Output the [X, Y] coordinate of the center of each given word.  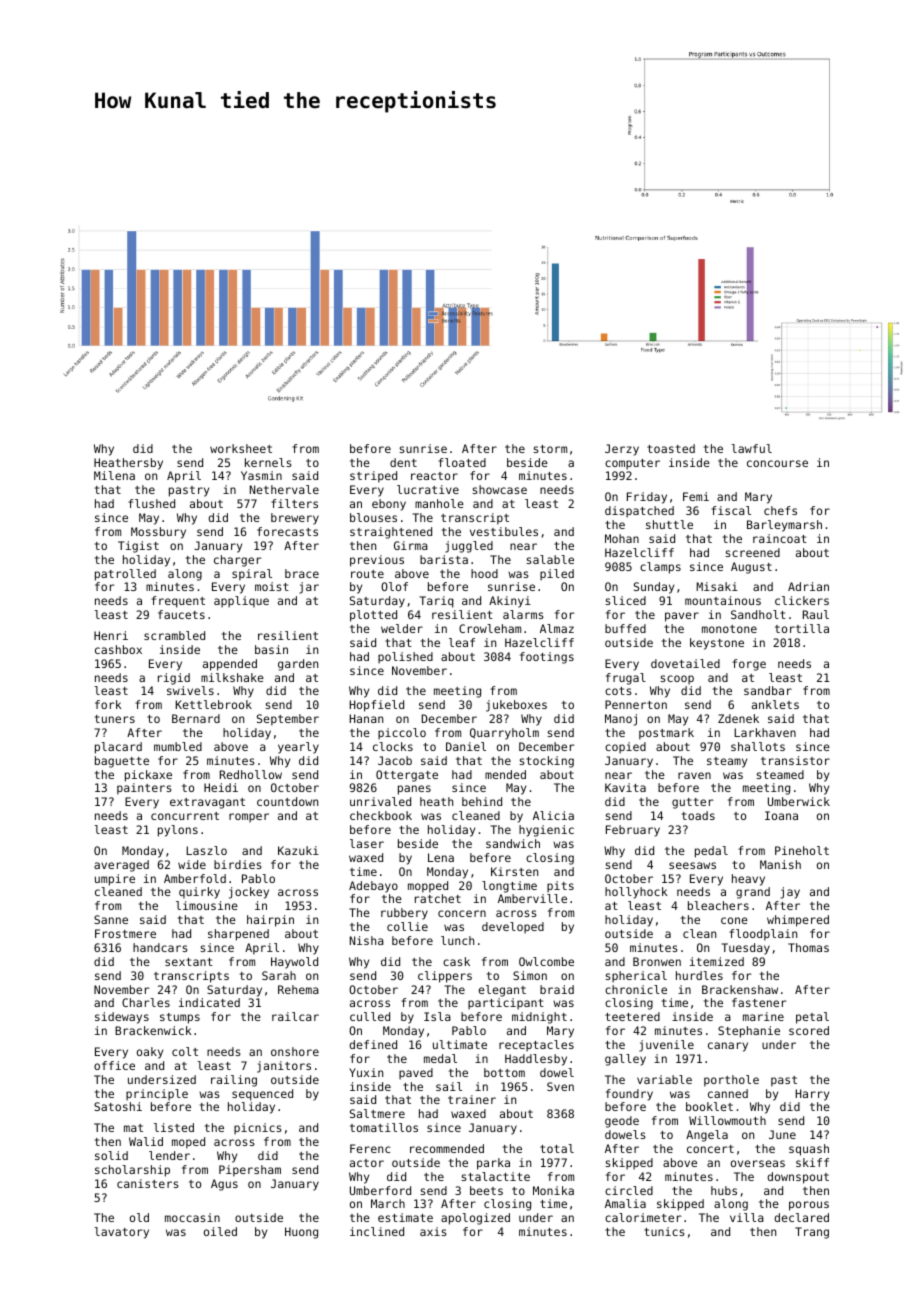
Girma [411, 545]
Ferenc [370, 1148]
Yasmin [261, 475]
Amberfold [195, 878]
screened [753, 552]
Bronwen [657, 961]
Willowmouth [727, 1120]
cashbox [118, 649]
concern [462, 913]
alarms [523, 614]
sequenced [262, 1095]
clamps [660, 568]
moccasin [192, 1217]
